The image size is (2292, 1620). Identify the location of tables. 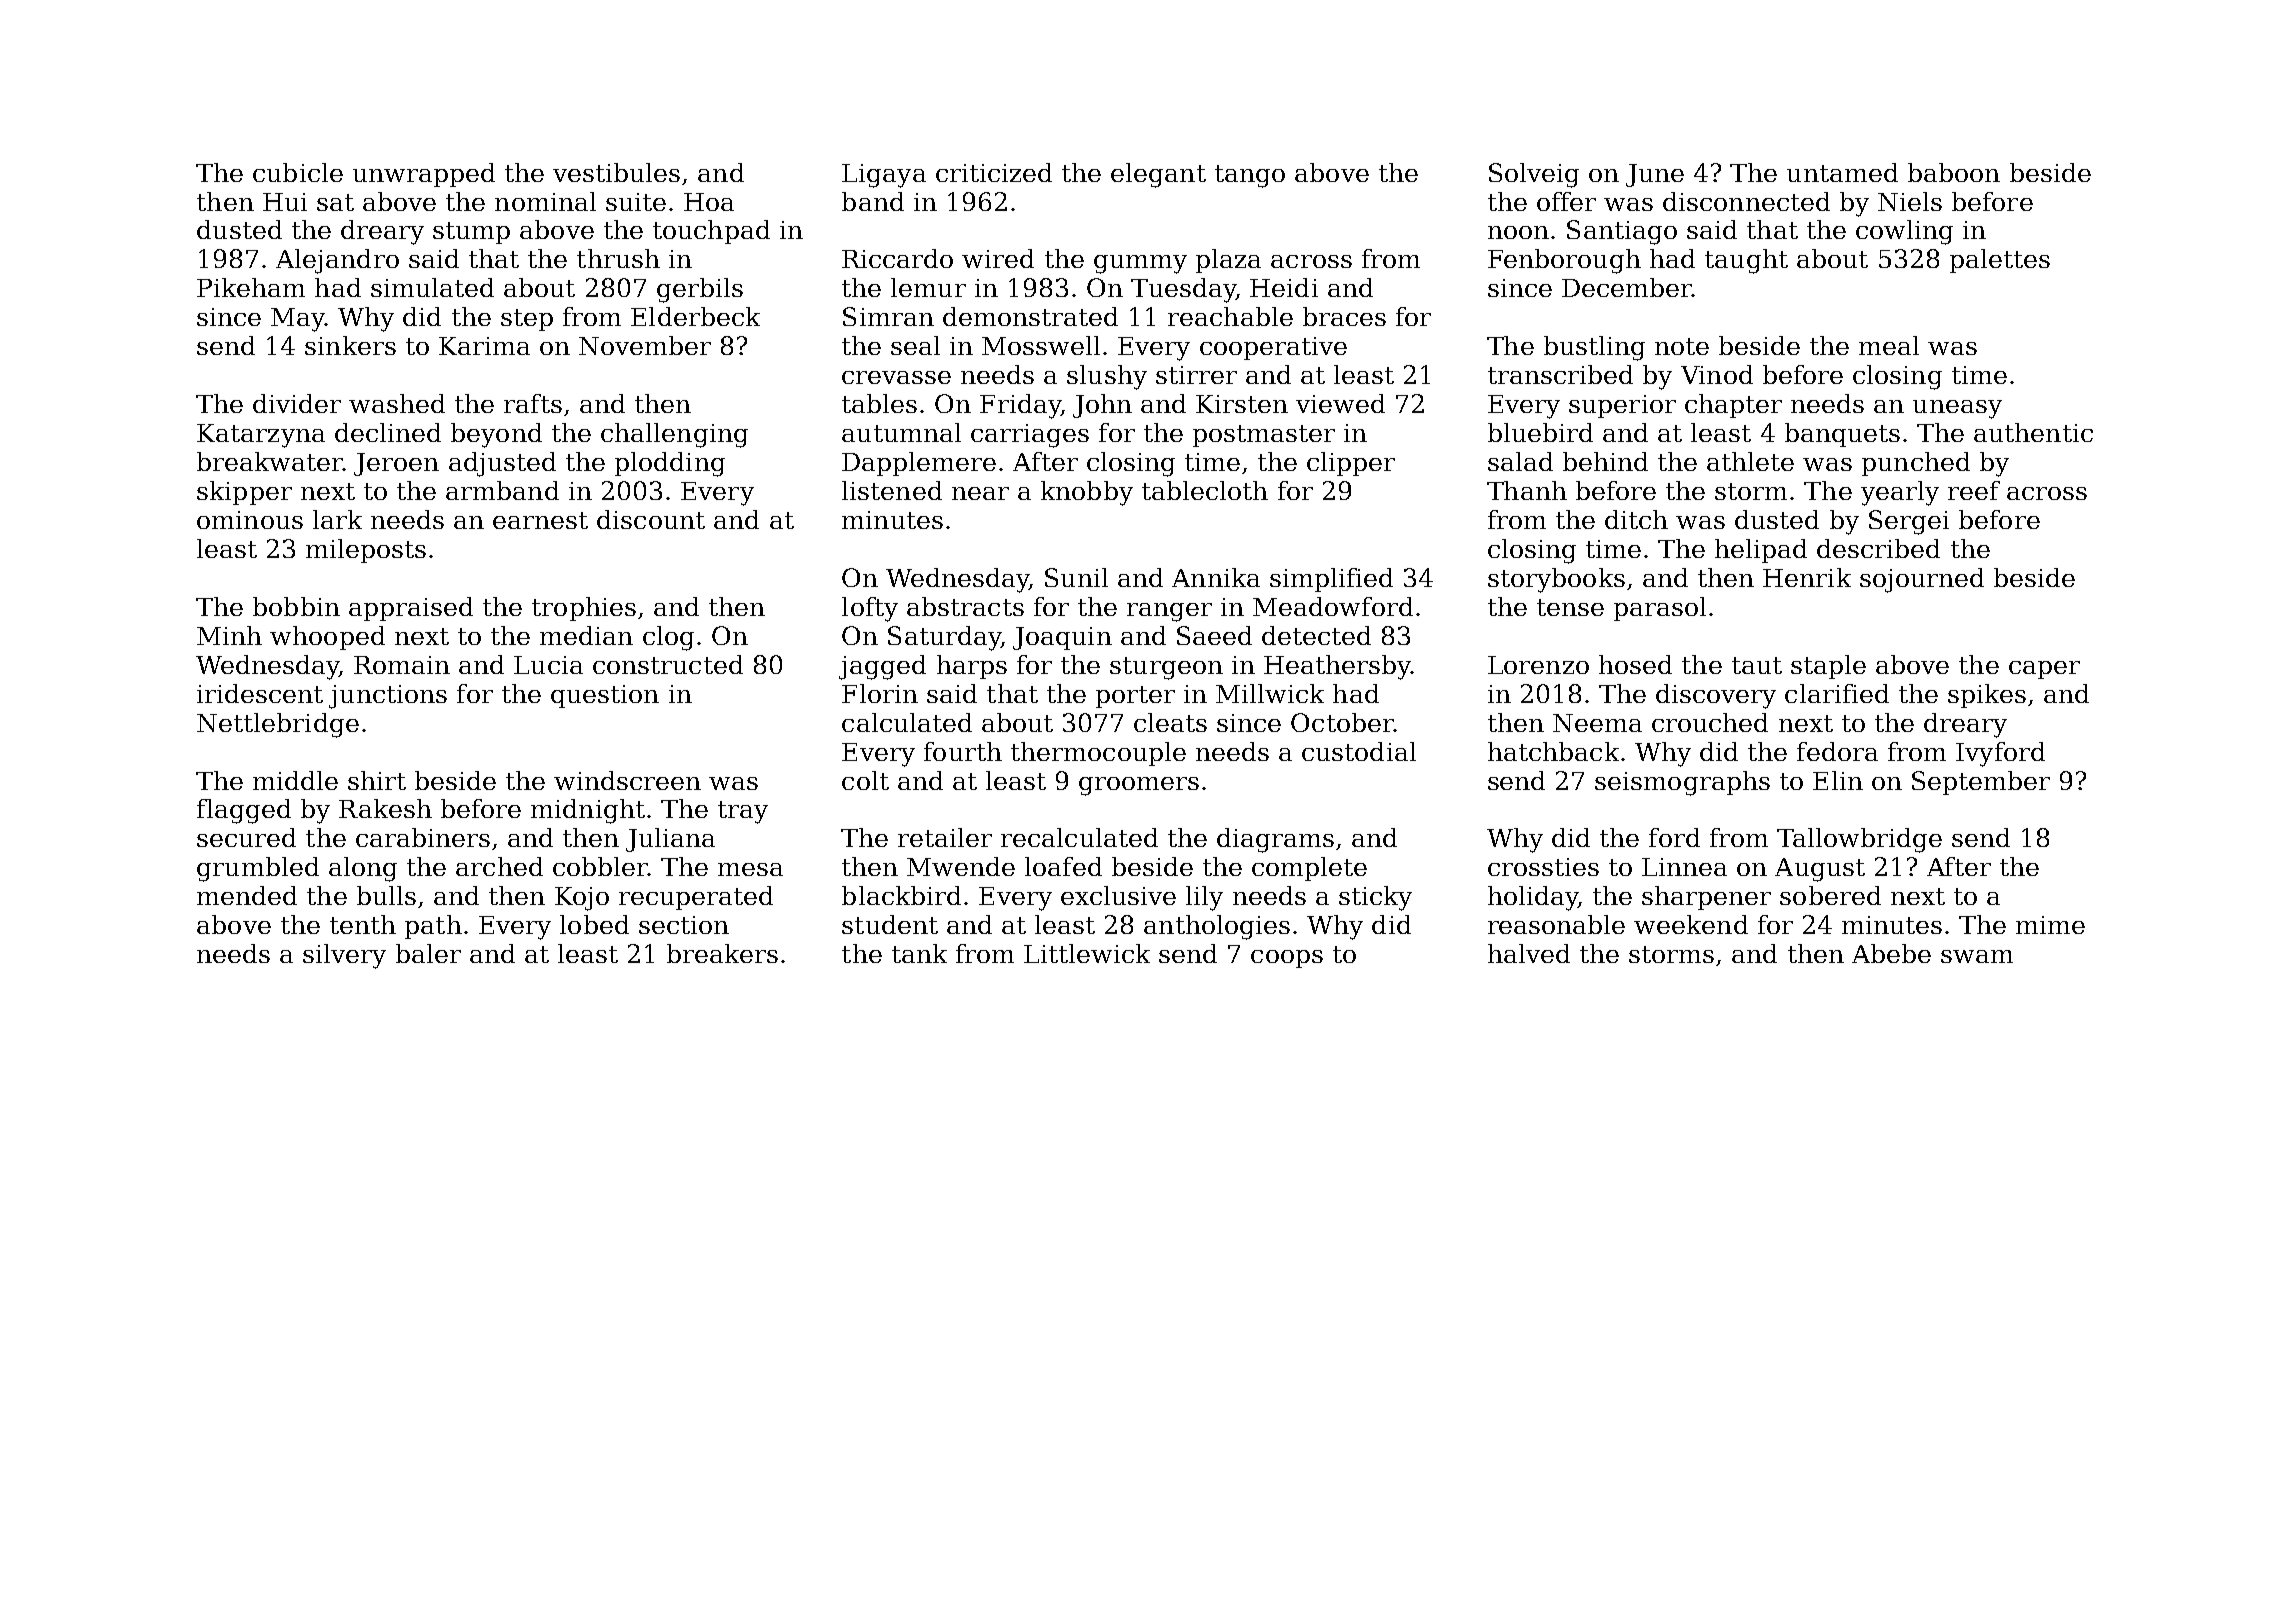
(879, 403).
